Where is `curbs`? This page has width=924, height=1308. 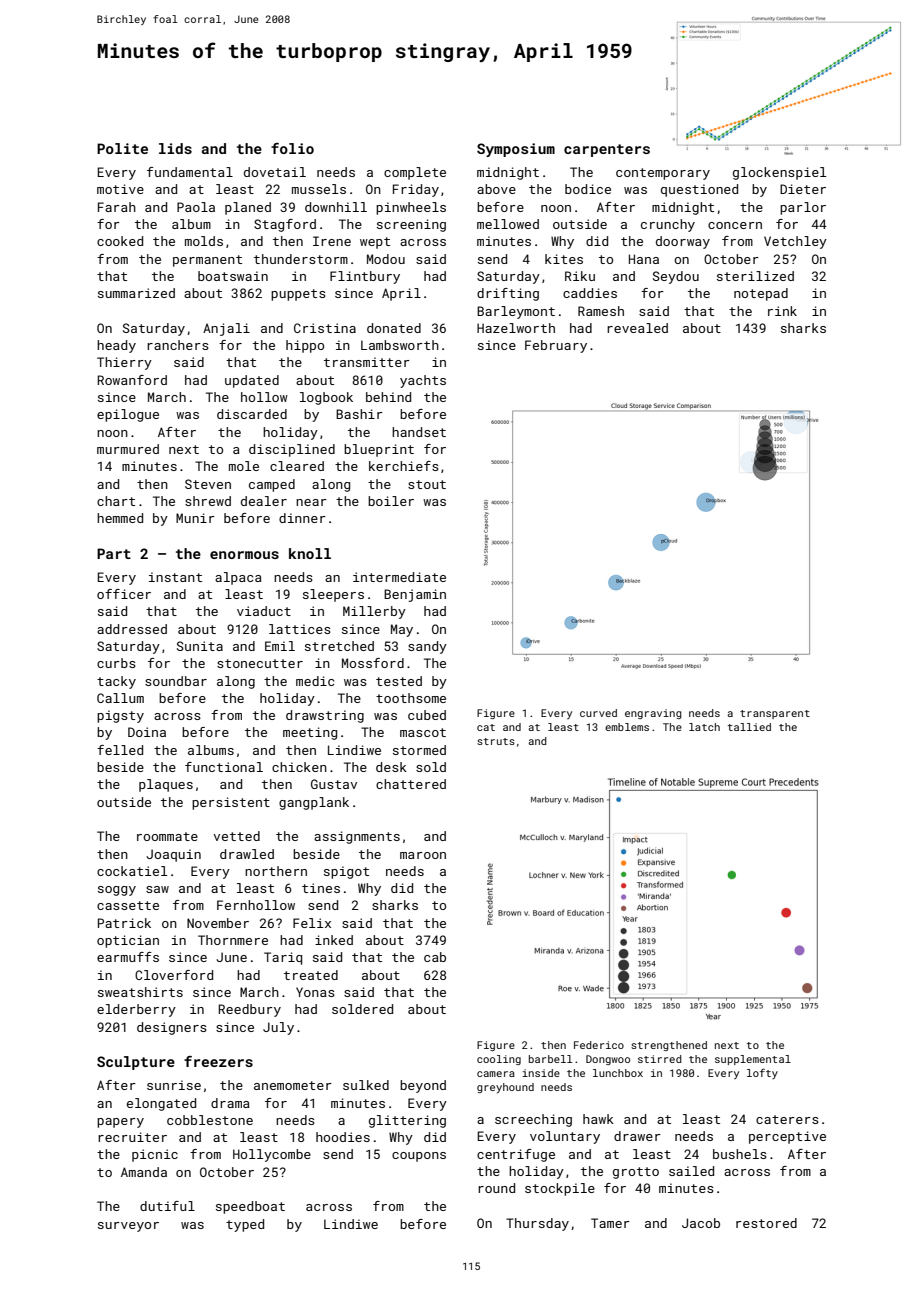 curbs is located at coordinates (116, 663).
